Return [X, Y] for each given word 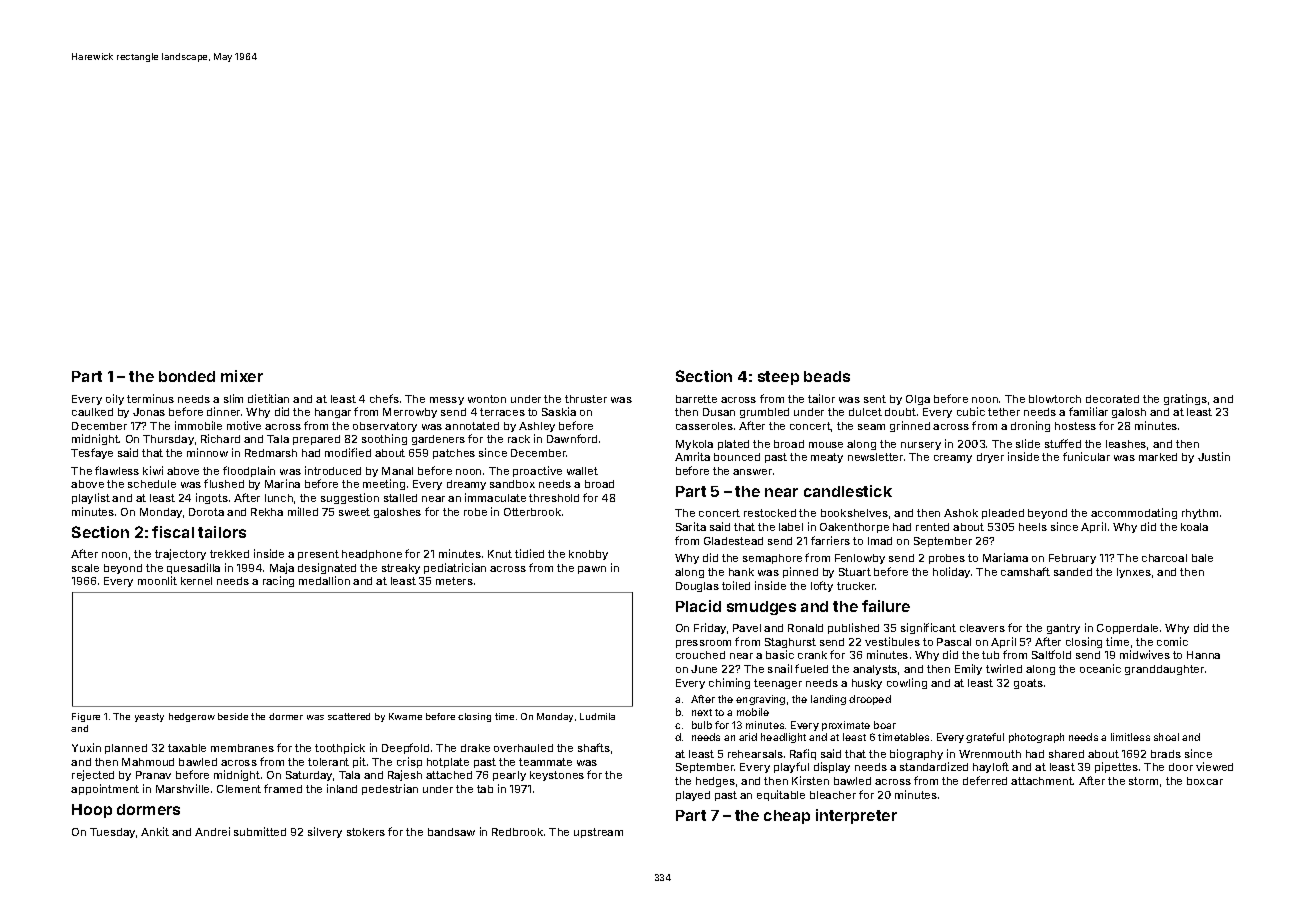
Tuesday [112, 833]
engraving [760, 700]
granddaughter [1164, 670]
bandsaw [451, 832]
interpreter [856, 816]
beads [827, 376]
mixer [242, 376]
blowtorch [1055, 399]
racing [278, 581]
